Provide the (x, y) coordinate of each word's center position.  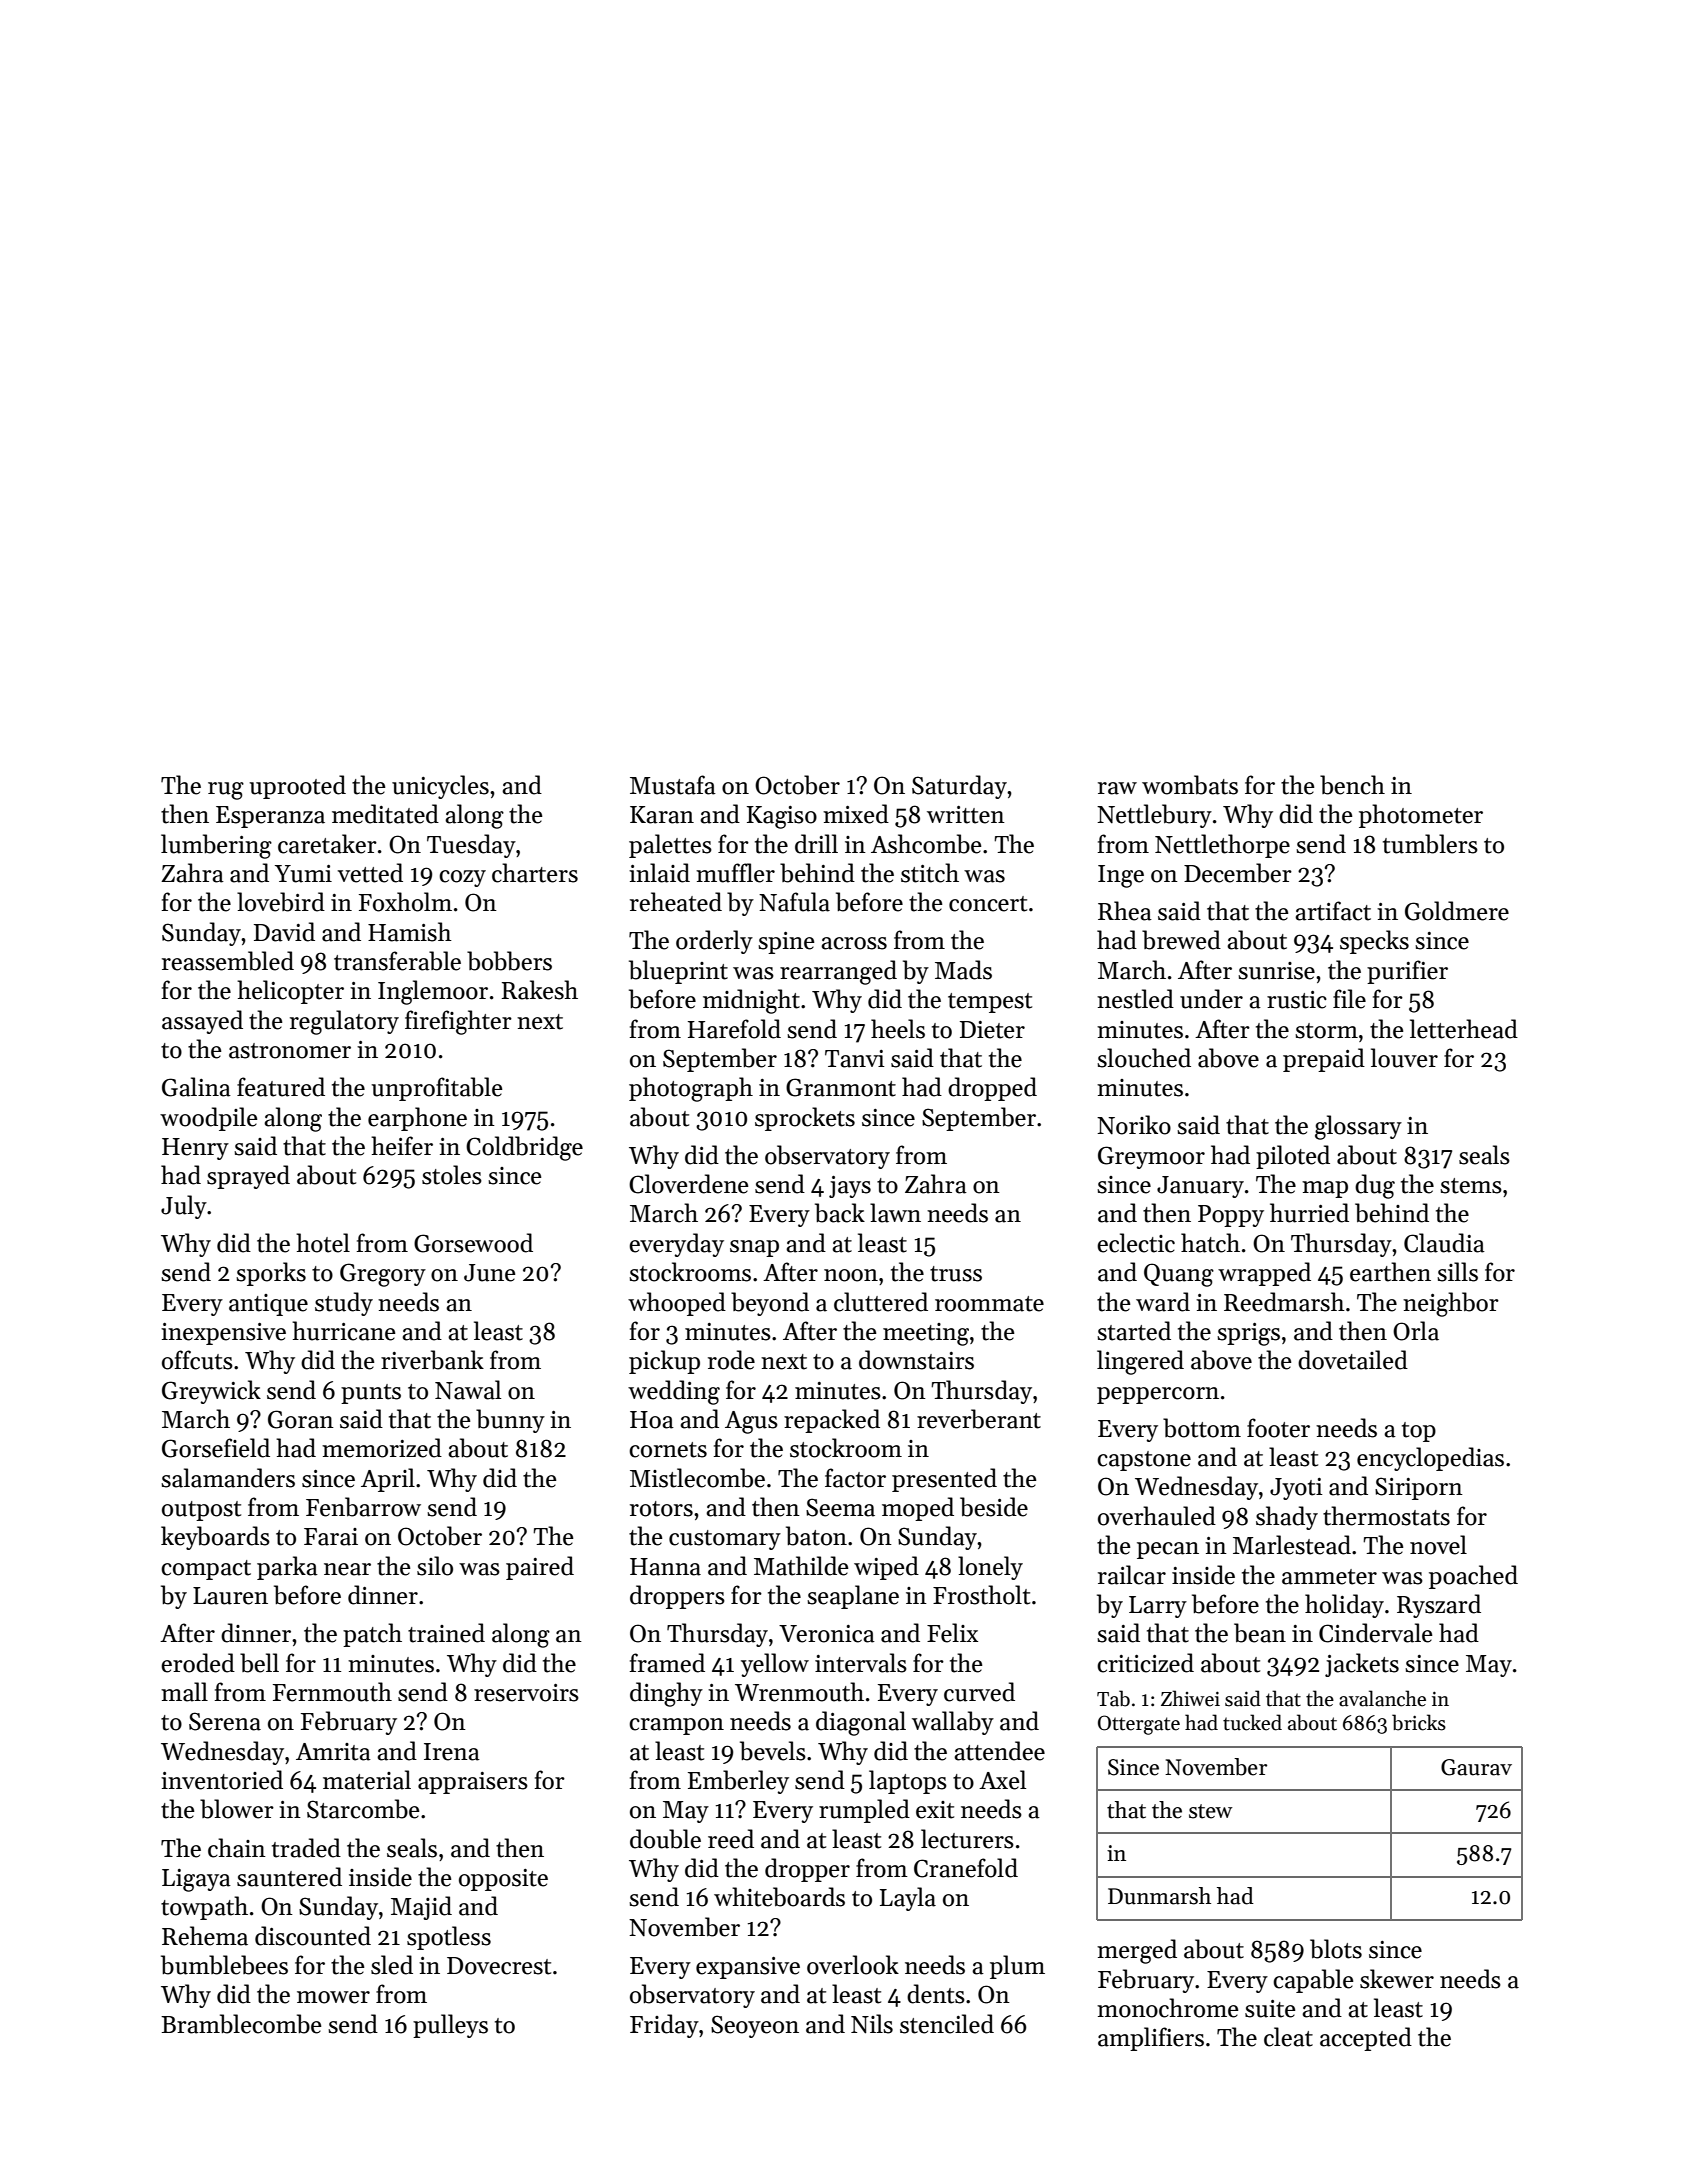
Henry (195, 1149)
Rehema (205, 1936)
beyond (770, 1304)
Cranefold (966, 1868)
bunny (510, 1421)
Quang (1179, 1275)
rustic (1297, 1000)
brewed (1181, 940)
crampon (676, 1726)
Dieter (992, 1030)
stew (1211, 1811)
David (284, 932)
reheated (676, 902)
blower (237, 1809)
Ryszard (1439, 1606)
